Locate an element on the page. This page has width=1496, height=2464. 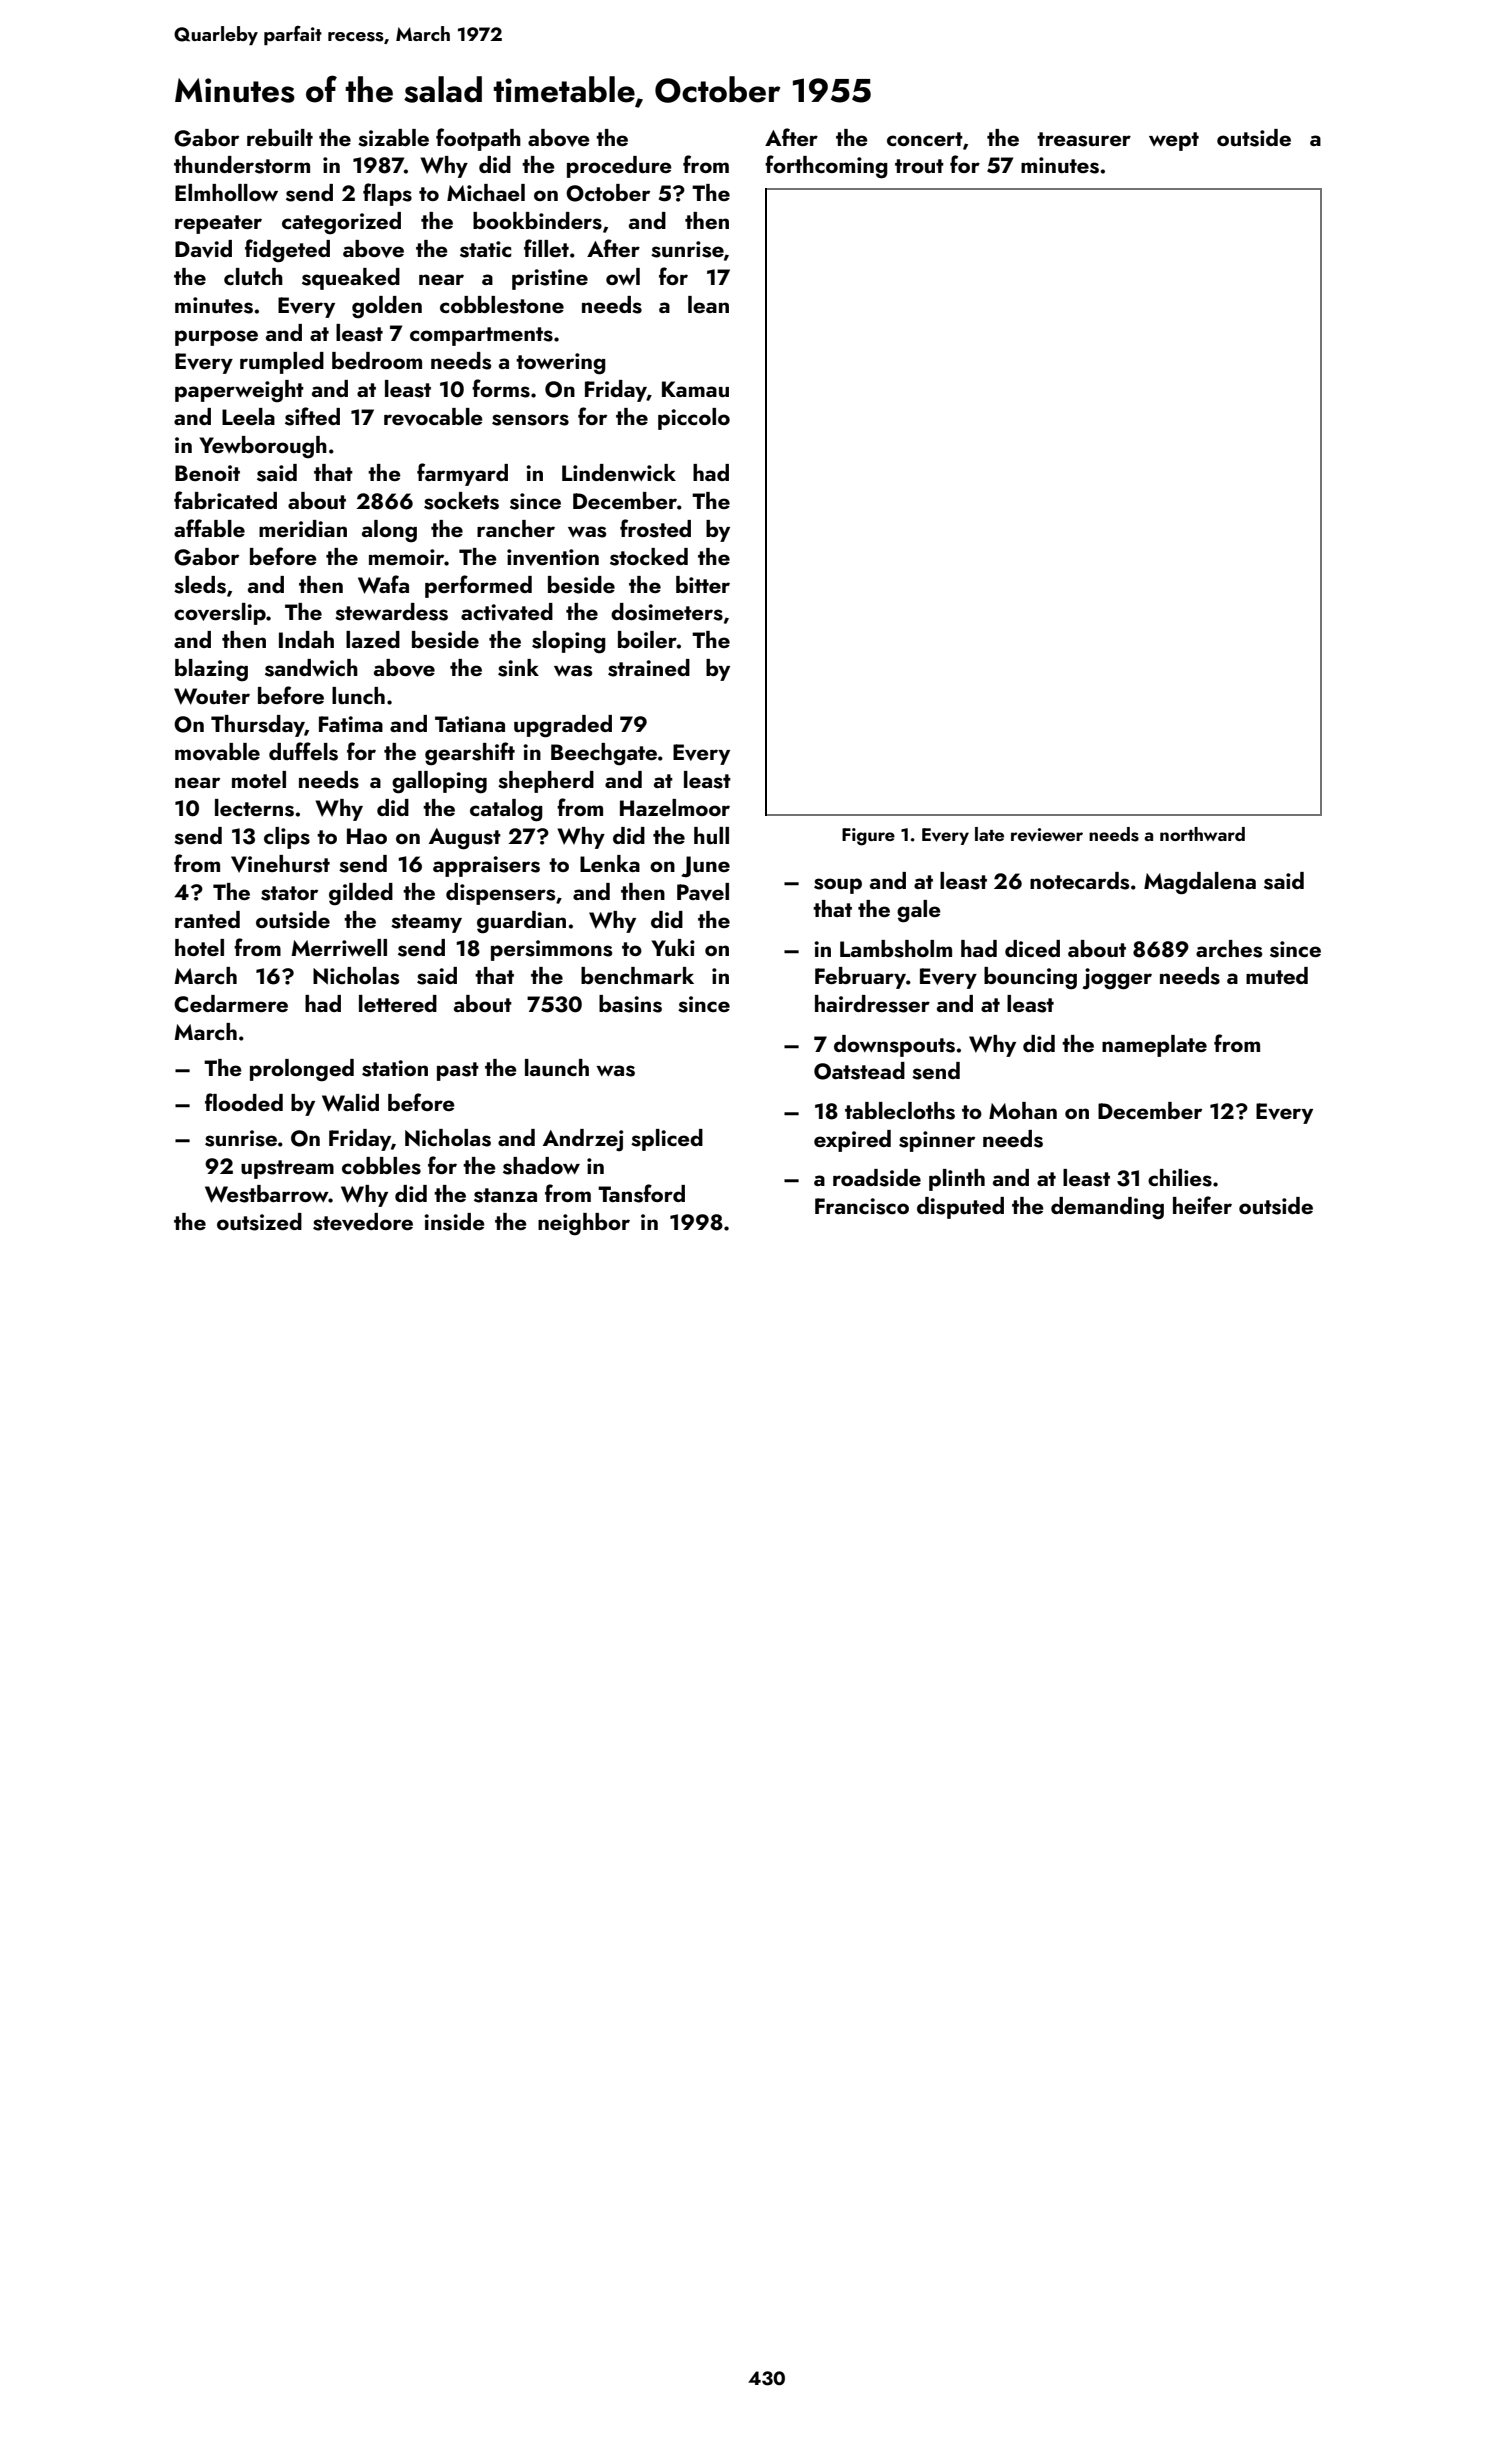
coverslip is located at coordinates (220, 614).
